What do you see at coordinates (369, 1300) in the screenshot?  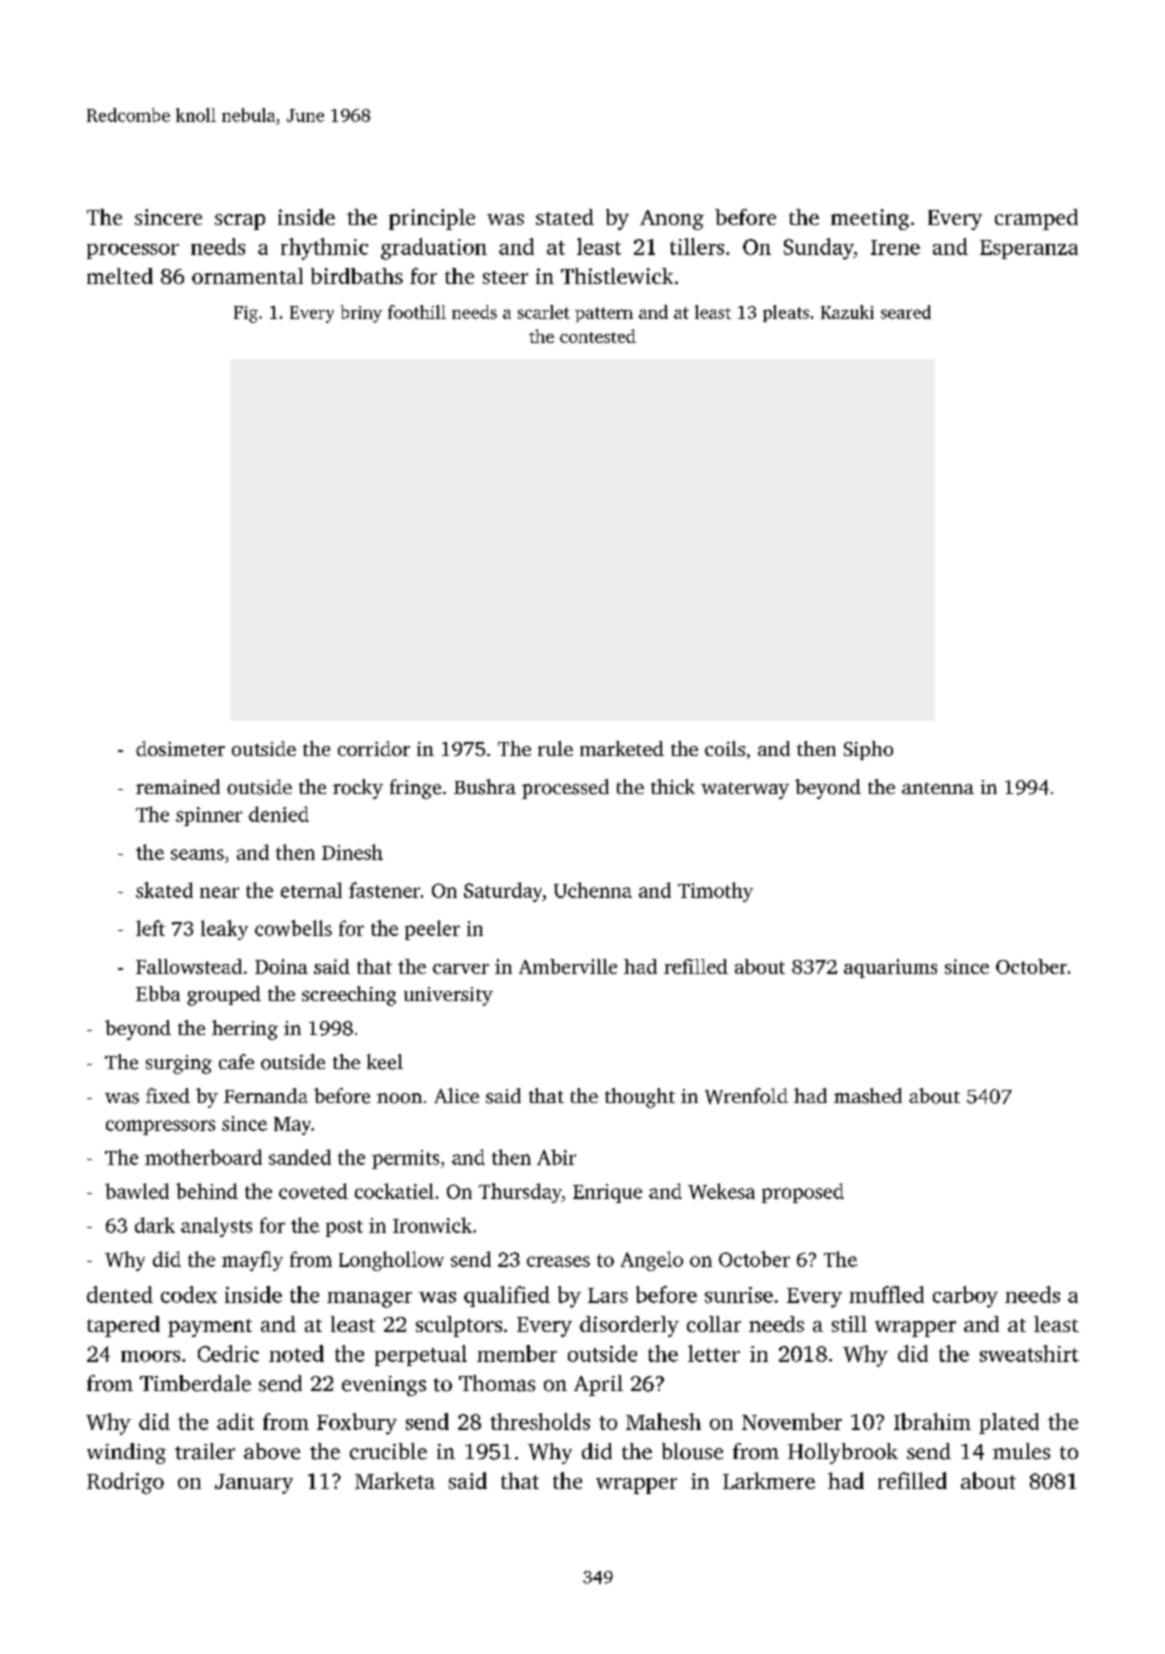 I see `manager` at bounding box center [369, 1300].
